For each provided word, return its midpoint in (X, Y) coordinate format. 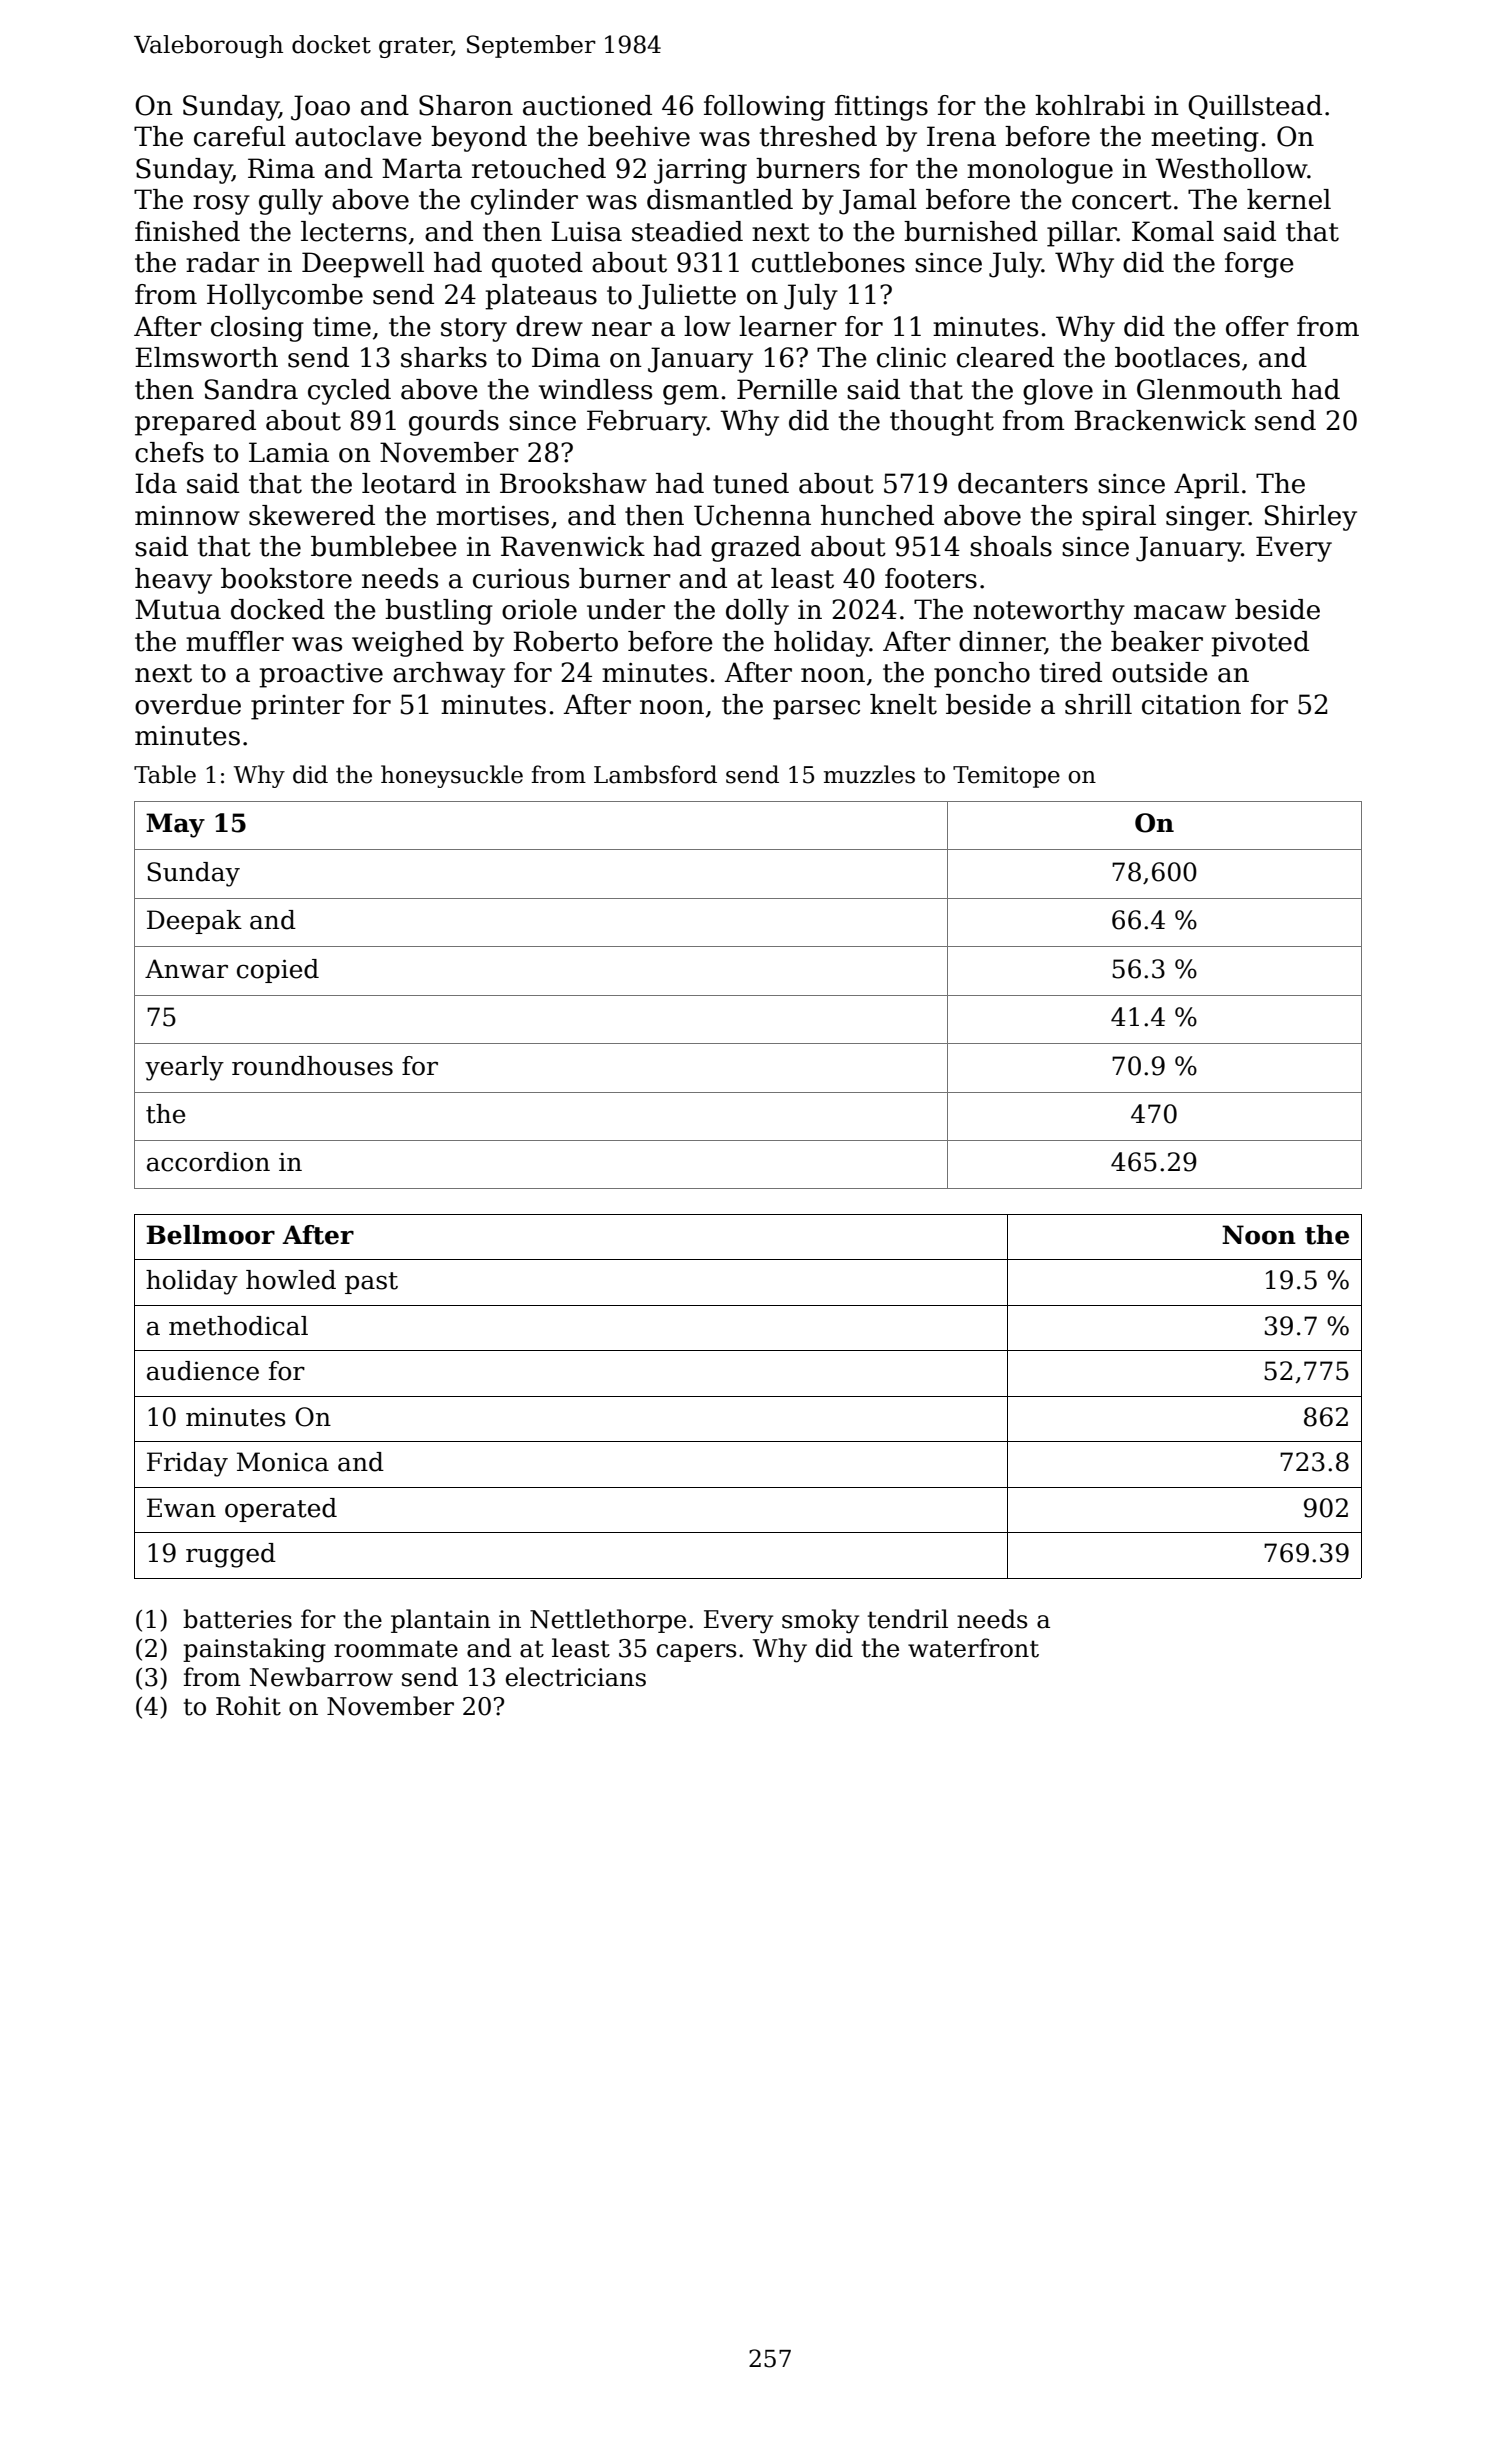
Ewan (181, 1508)
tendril (908, 1619)
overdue (188, 704)
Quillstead (1255, 107)
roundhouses (312, 1066)
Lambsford (655, 774)
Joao (320, 108)
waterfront (973, 1648)
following (764, 108)
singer (1207, 518)
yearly (184, 1068)
